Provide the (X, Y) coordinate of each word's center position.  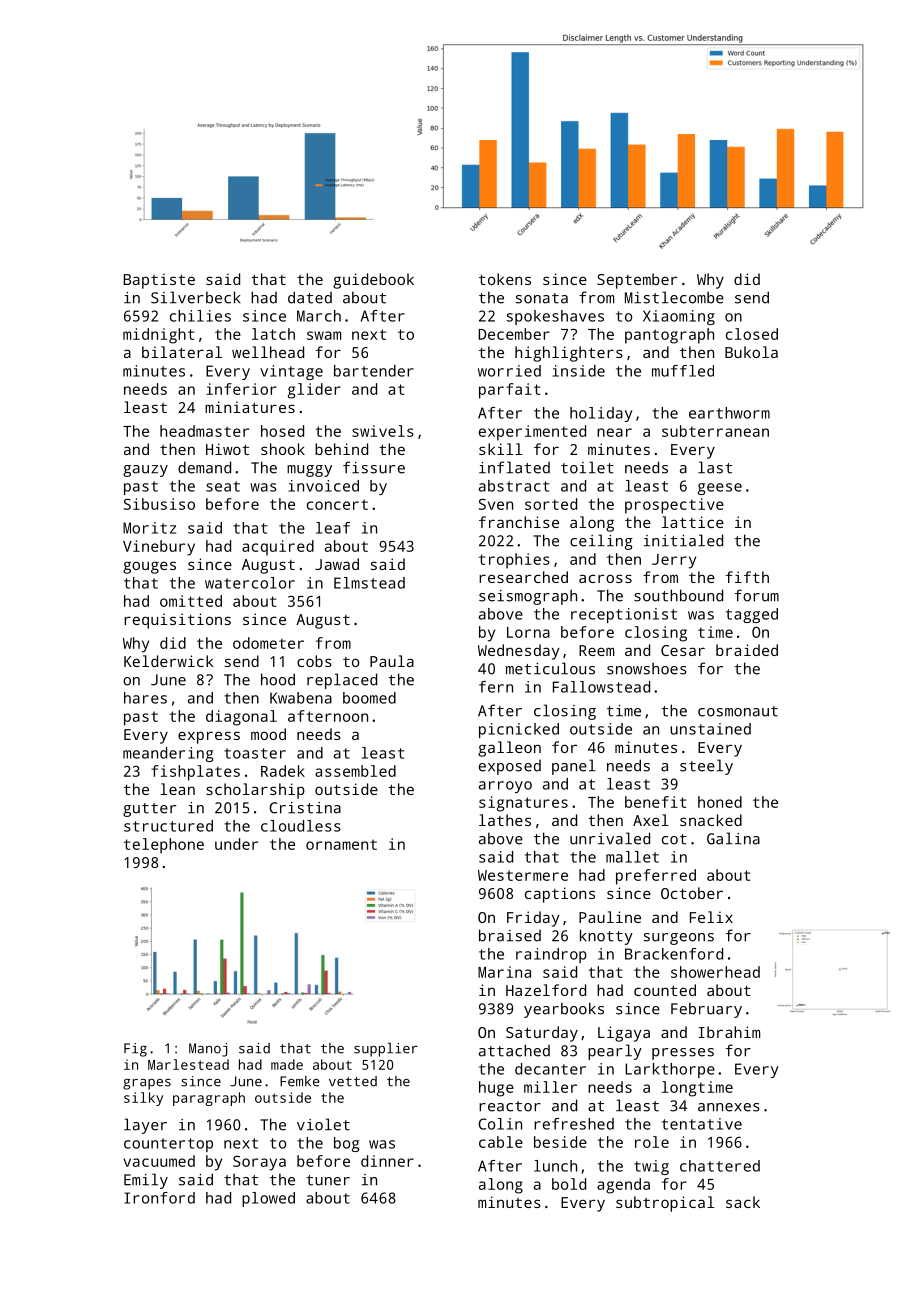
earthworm (729, 413)
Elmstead (369, 583)
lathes (505, 820)
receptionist (624, 615)
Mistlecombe (674, 297)
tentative (702, 1124)
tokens (505, 279)
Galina (733, 838)
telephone (164, 846)
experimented (532, 433)
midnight (158, 336)
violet (323, 1124)
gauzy (145, 471)
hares (145, 698)
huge (496, 1089)
